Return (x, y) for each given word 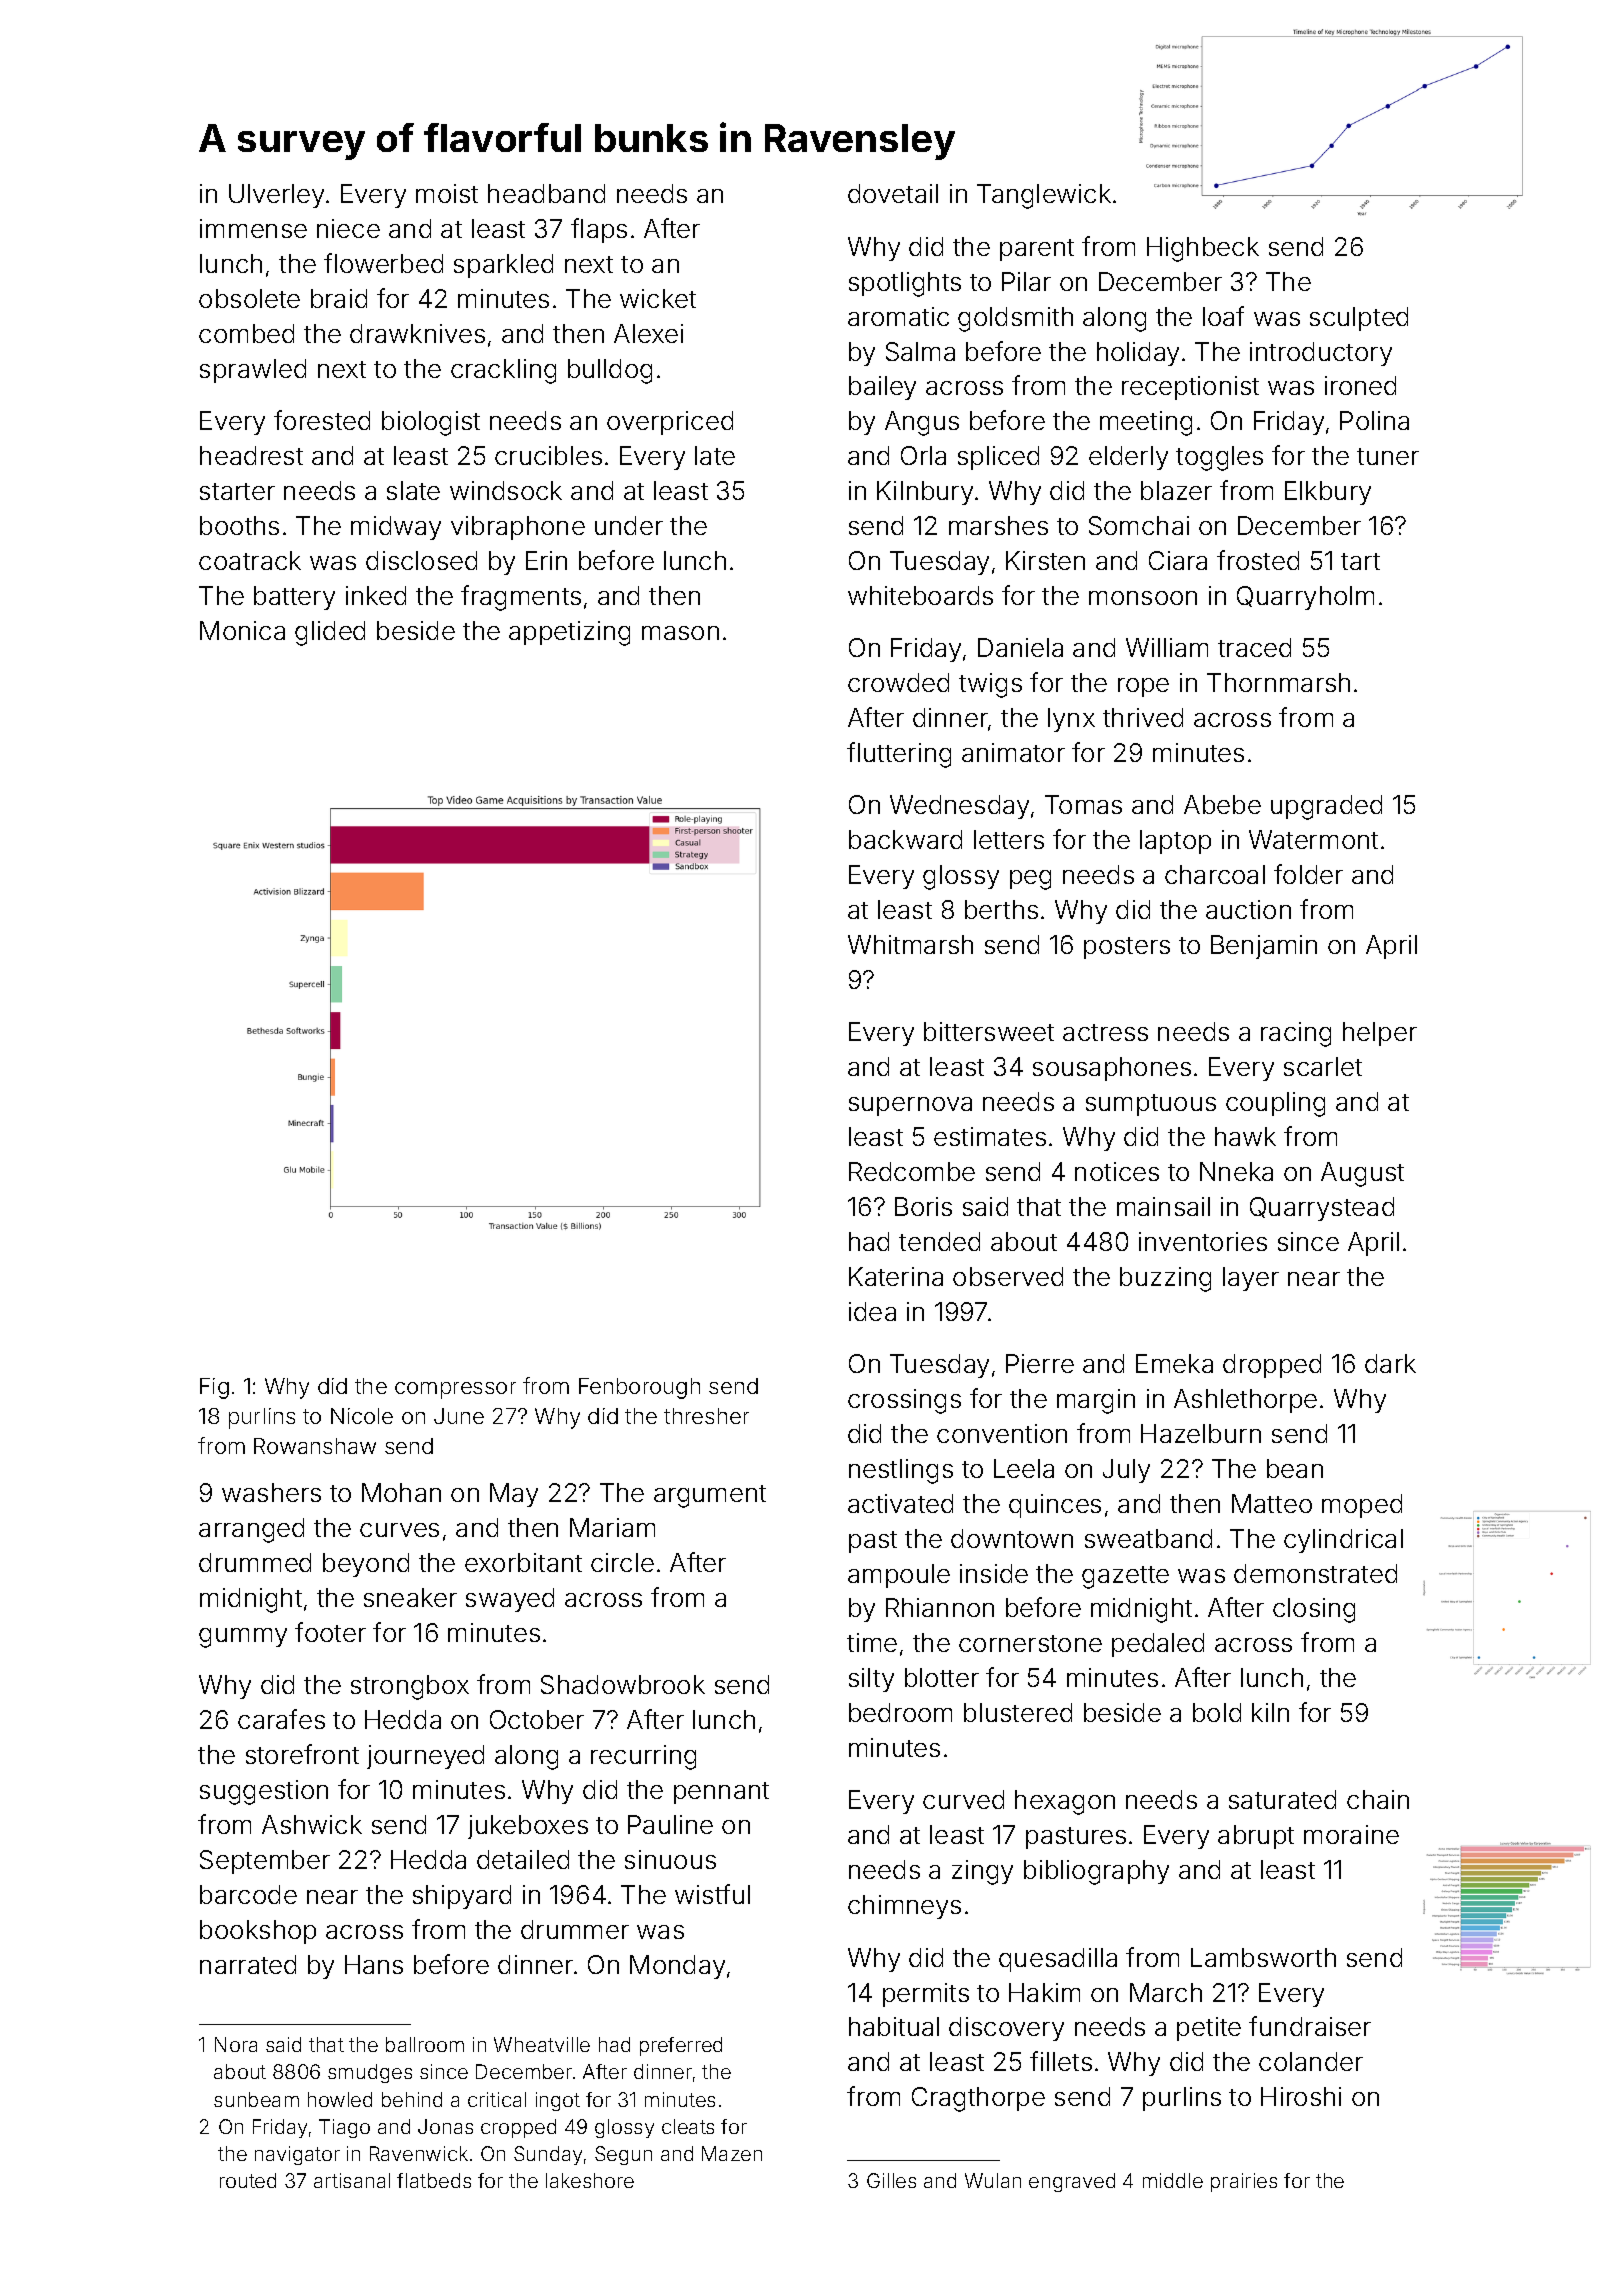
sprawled (253, 371)
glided (330, 633)
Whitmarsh (910, 944)
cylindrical (1343, 1541)
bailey (882, 388)
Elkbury (1328, 493)
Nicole (362, 1416)
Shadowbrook (623, 1684)
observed (1008, 1276)
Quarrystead (1322, 1209)
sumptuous (1151, 1105)
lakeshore (590, 2180)
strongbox (410, 1687)
